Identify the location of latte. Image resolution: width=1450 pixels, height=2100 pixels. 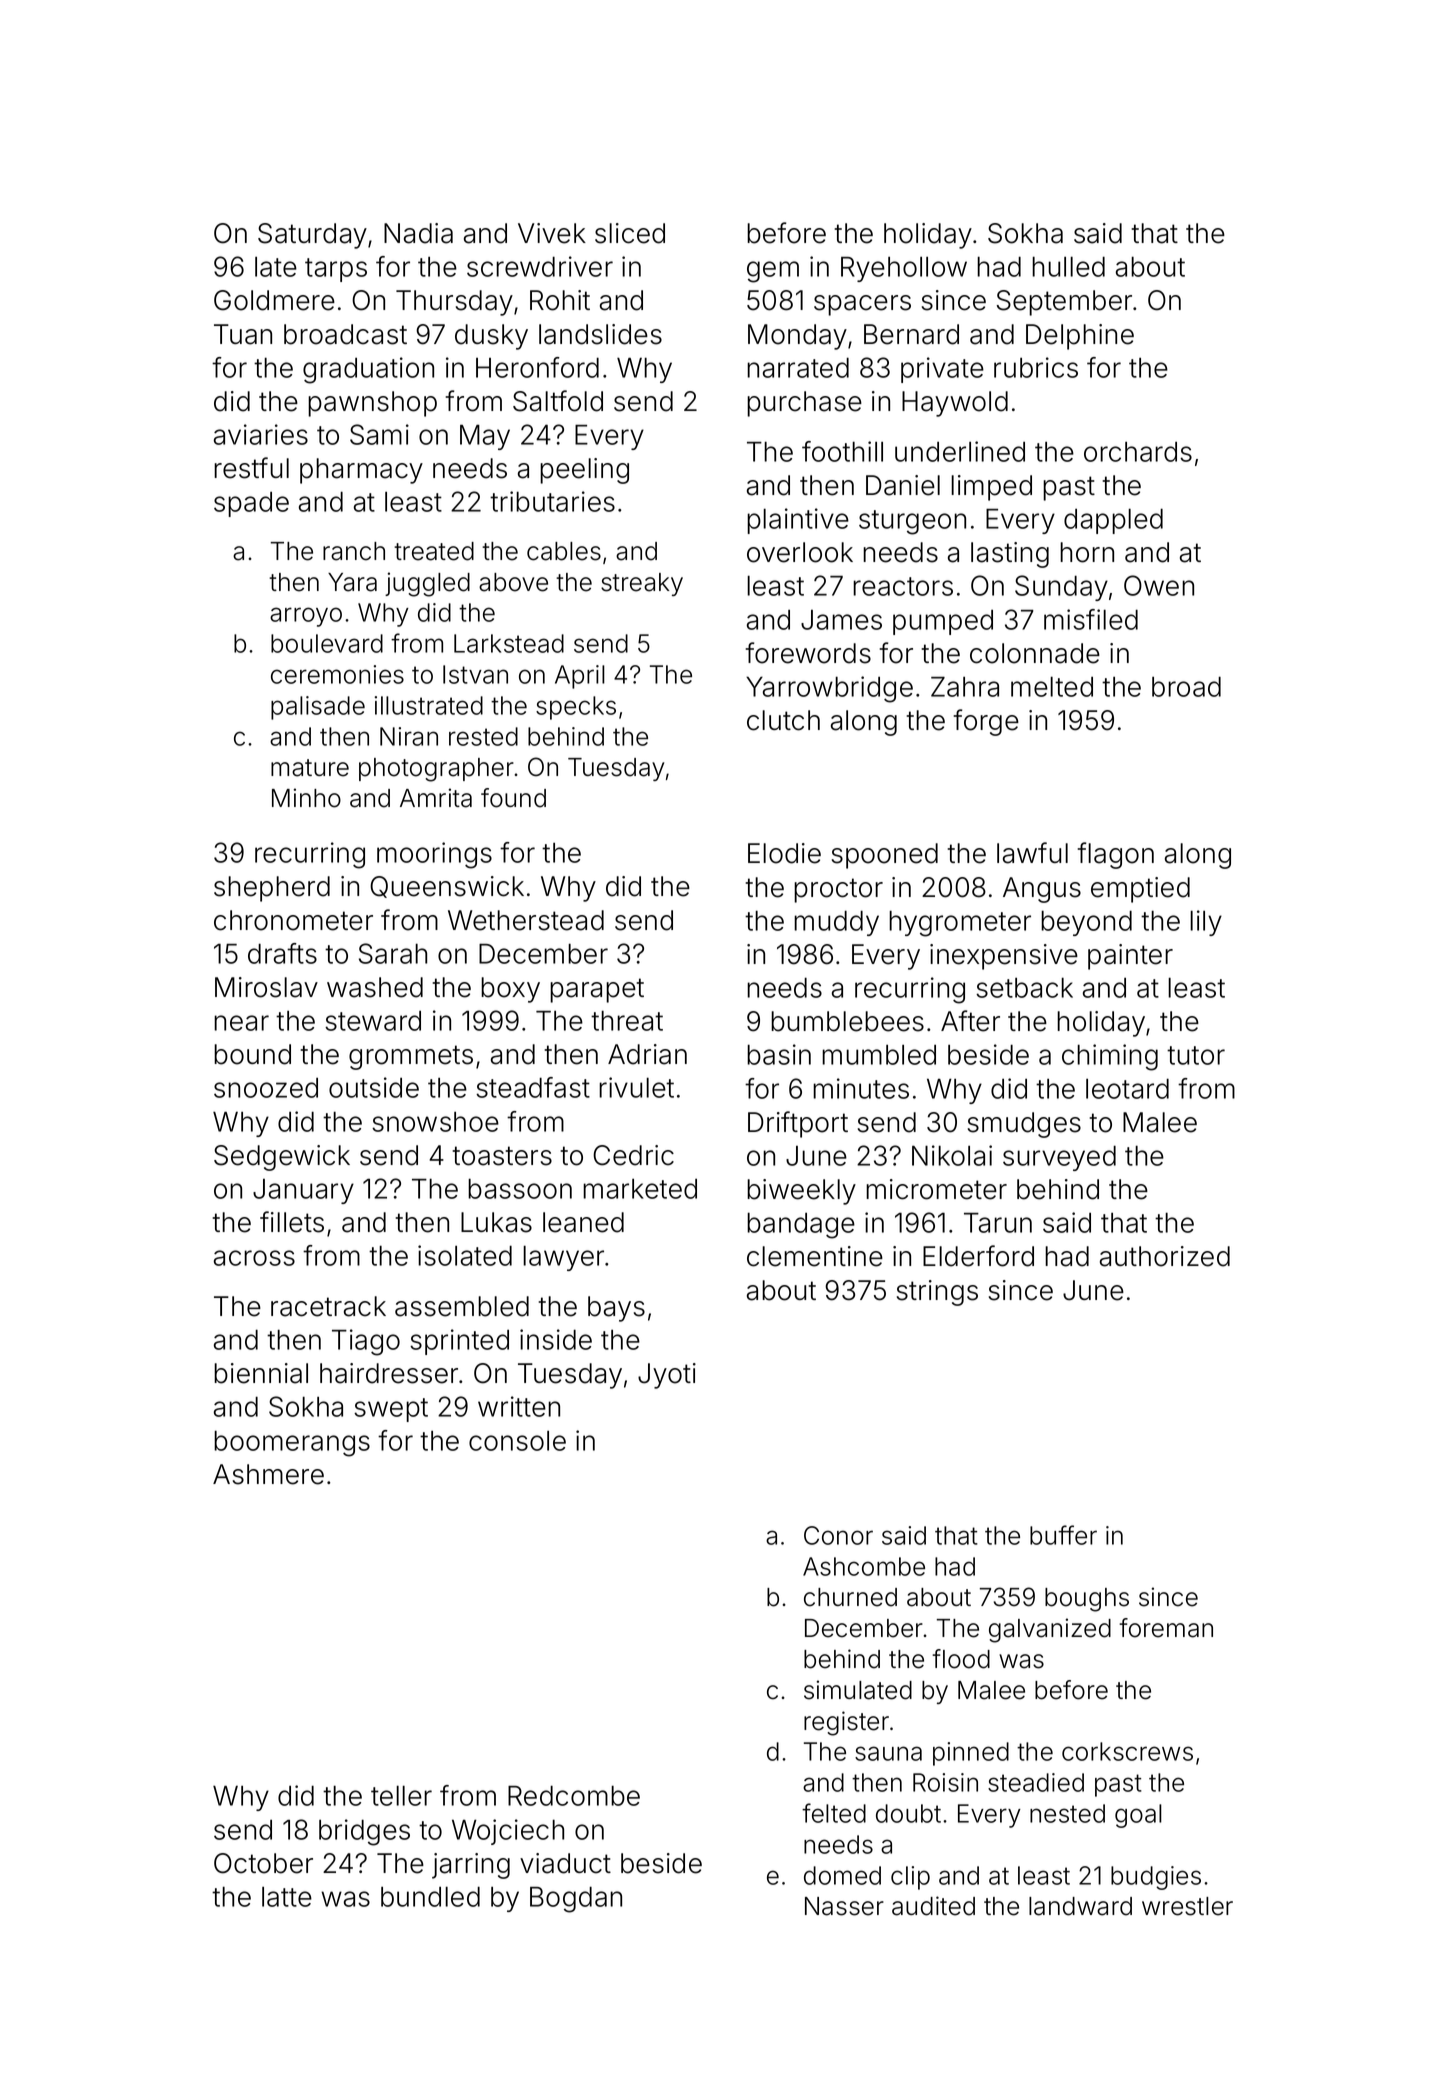
(287, 1897).
